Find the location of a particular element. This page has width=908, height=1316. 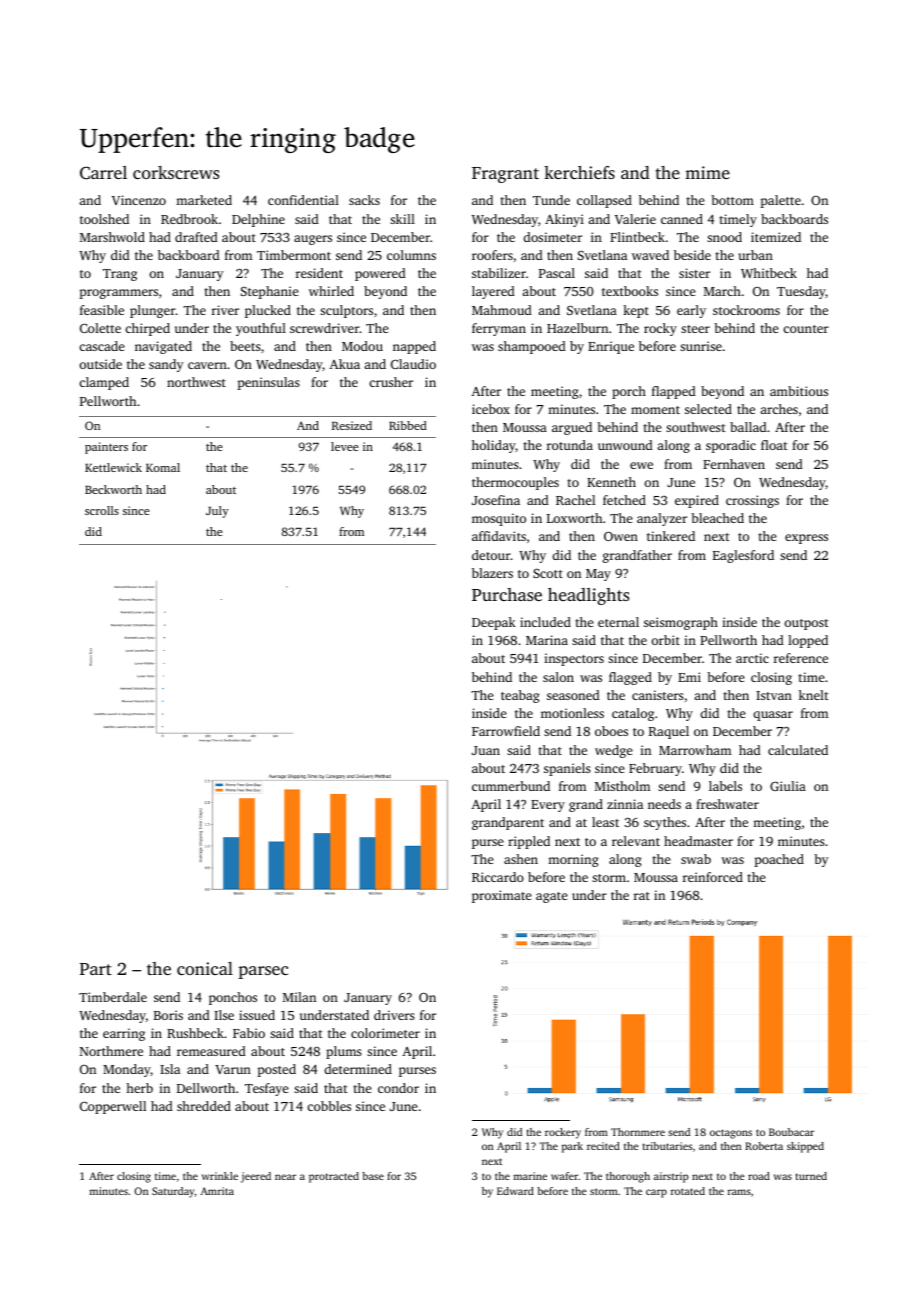

shampooed is located at coordinates (532, 347).
